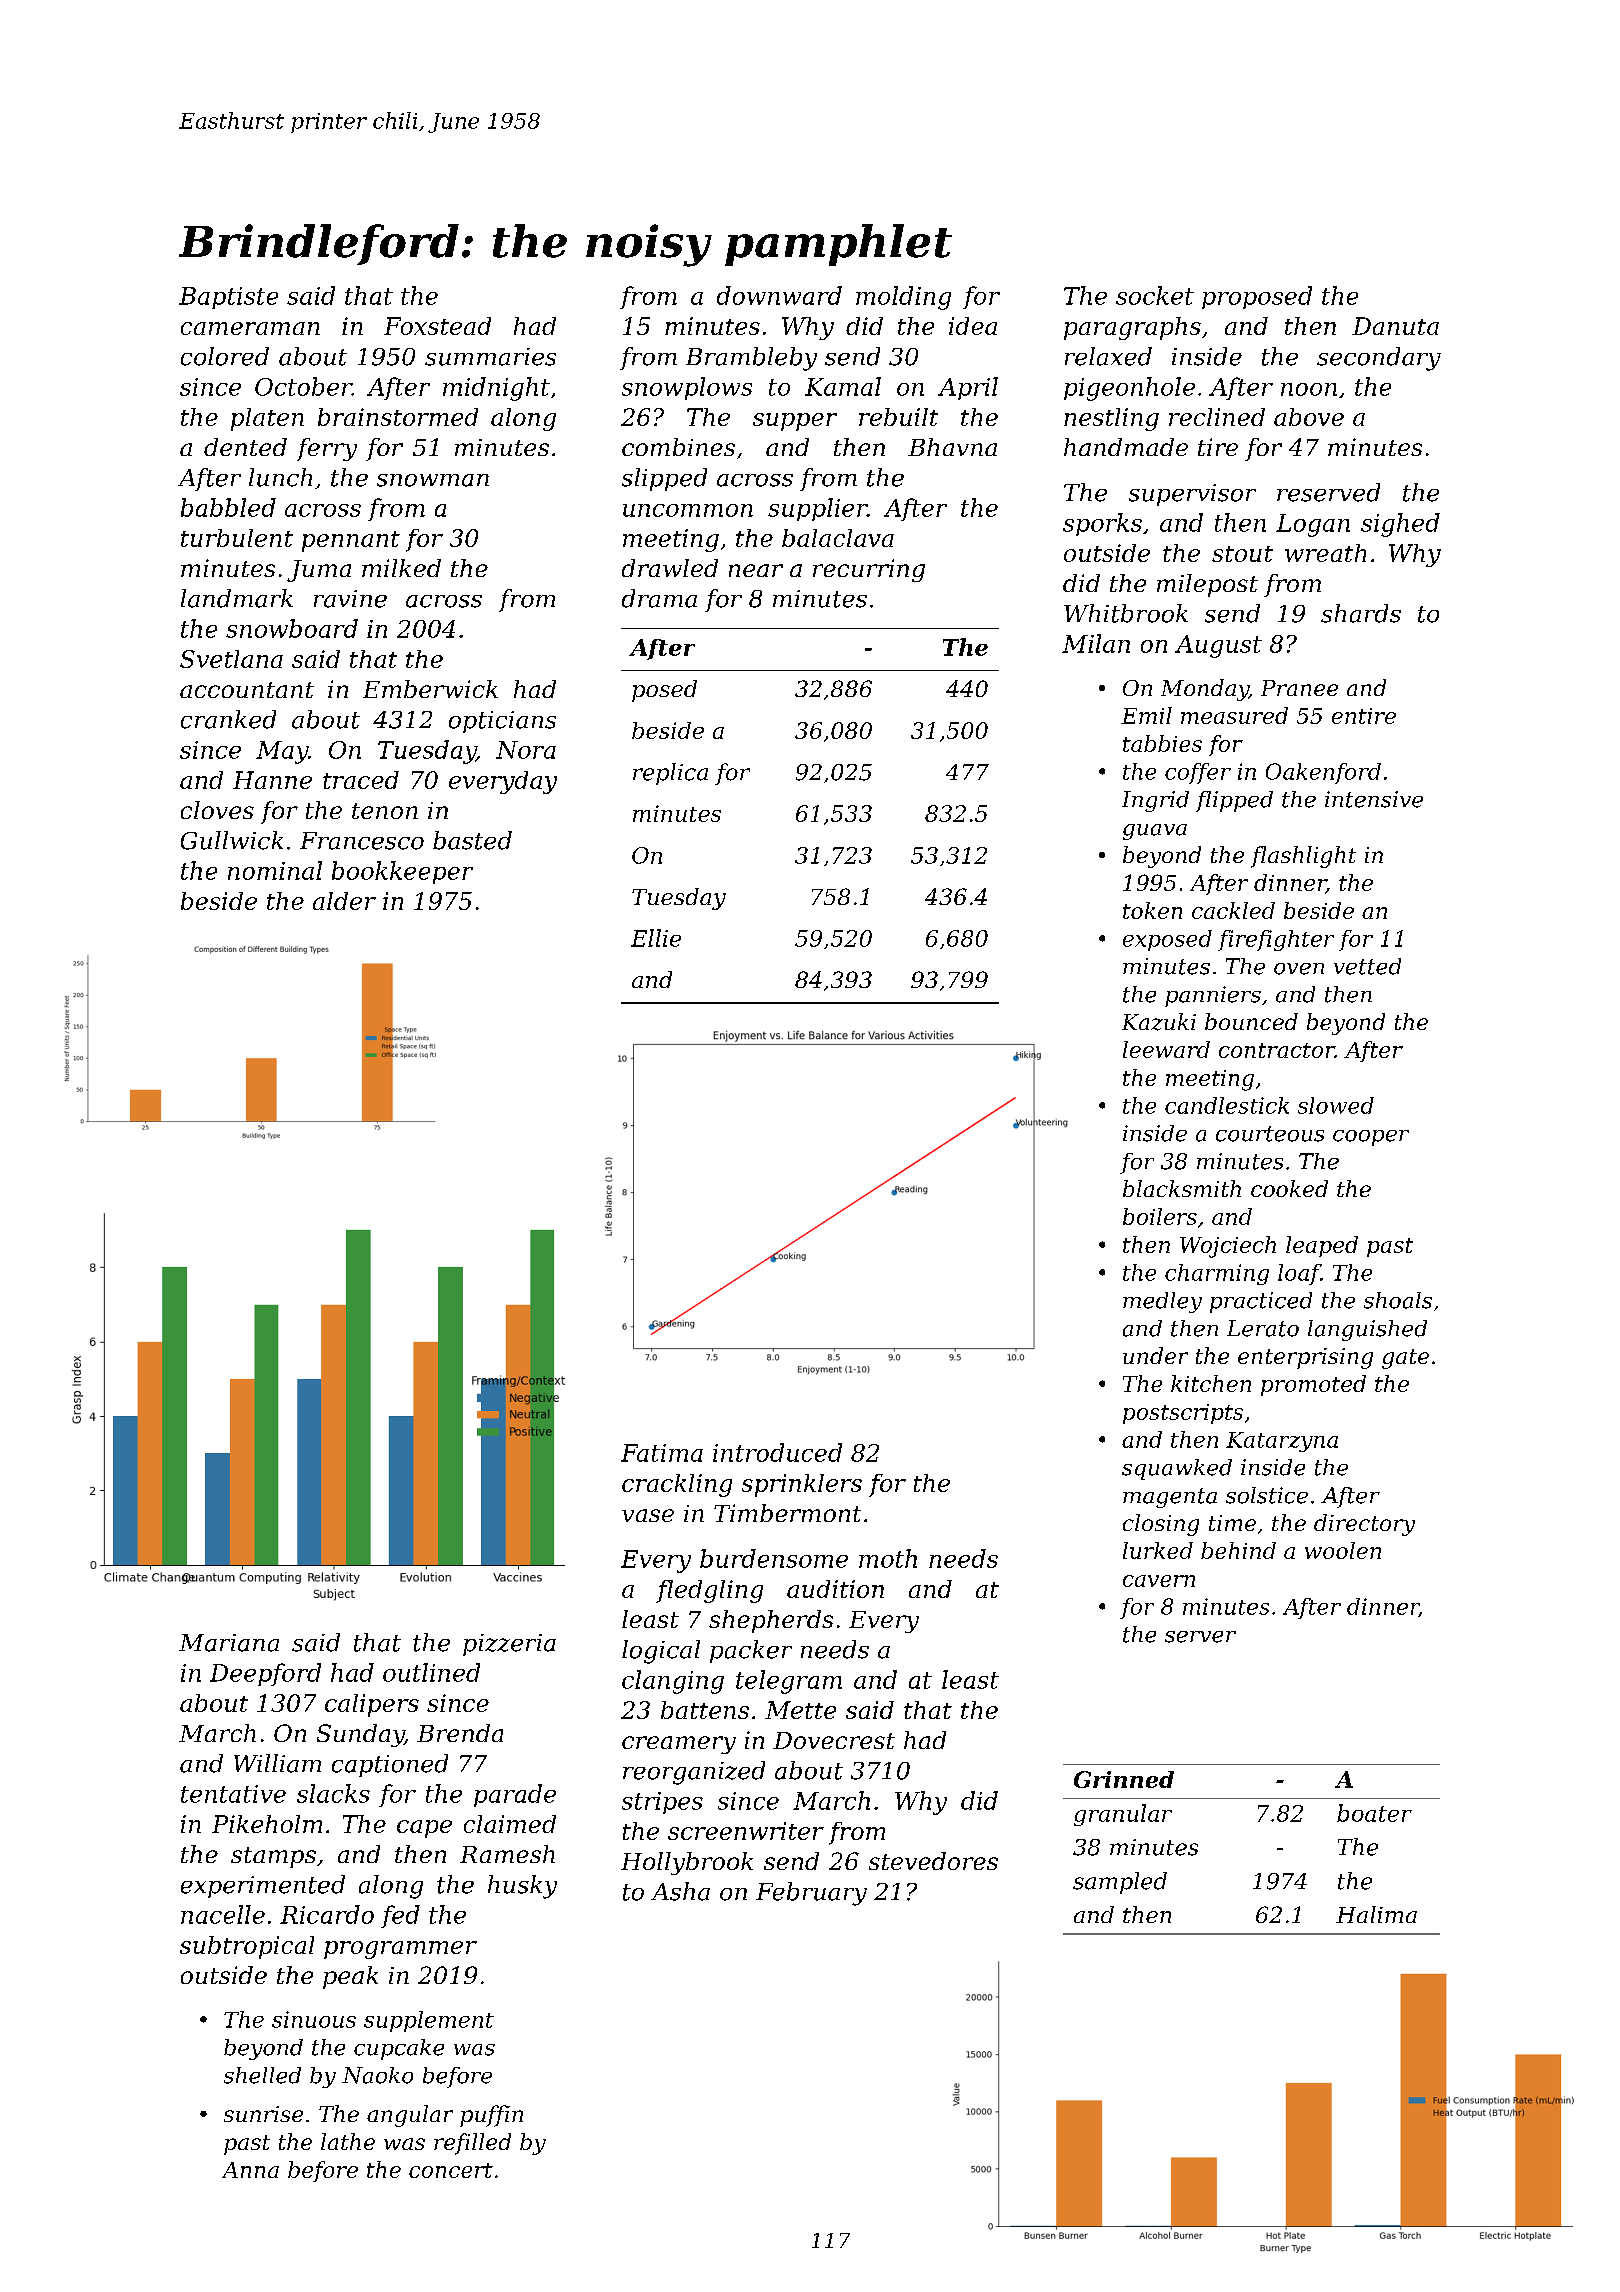  What do you see at coordinates (451, 2170) in the screenshot?
I see `concert` at bounding box center [451, 2170].
